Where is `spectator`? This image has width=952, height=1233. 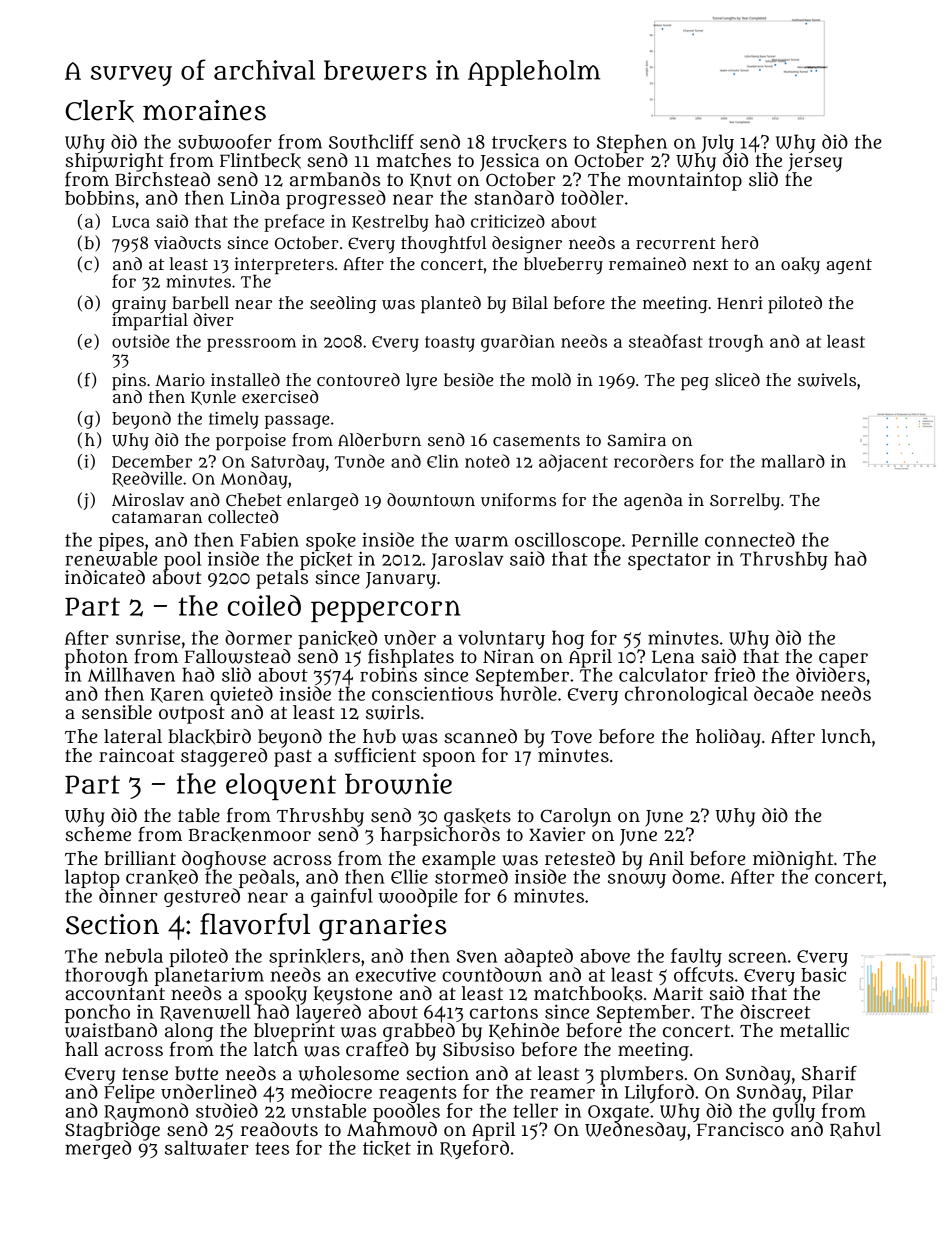 spectator is located at coordinates (669, 561).
